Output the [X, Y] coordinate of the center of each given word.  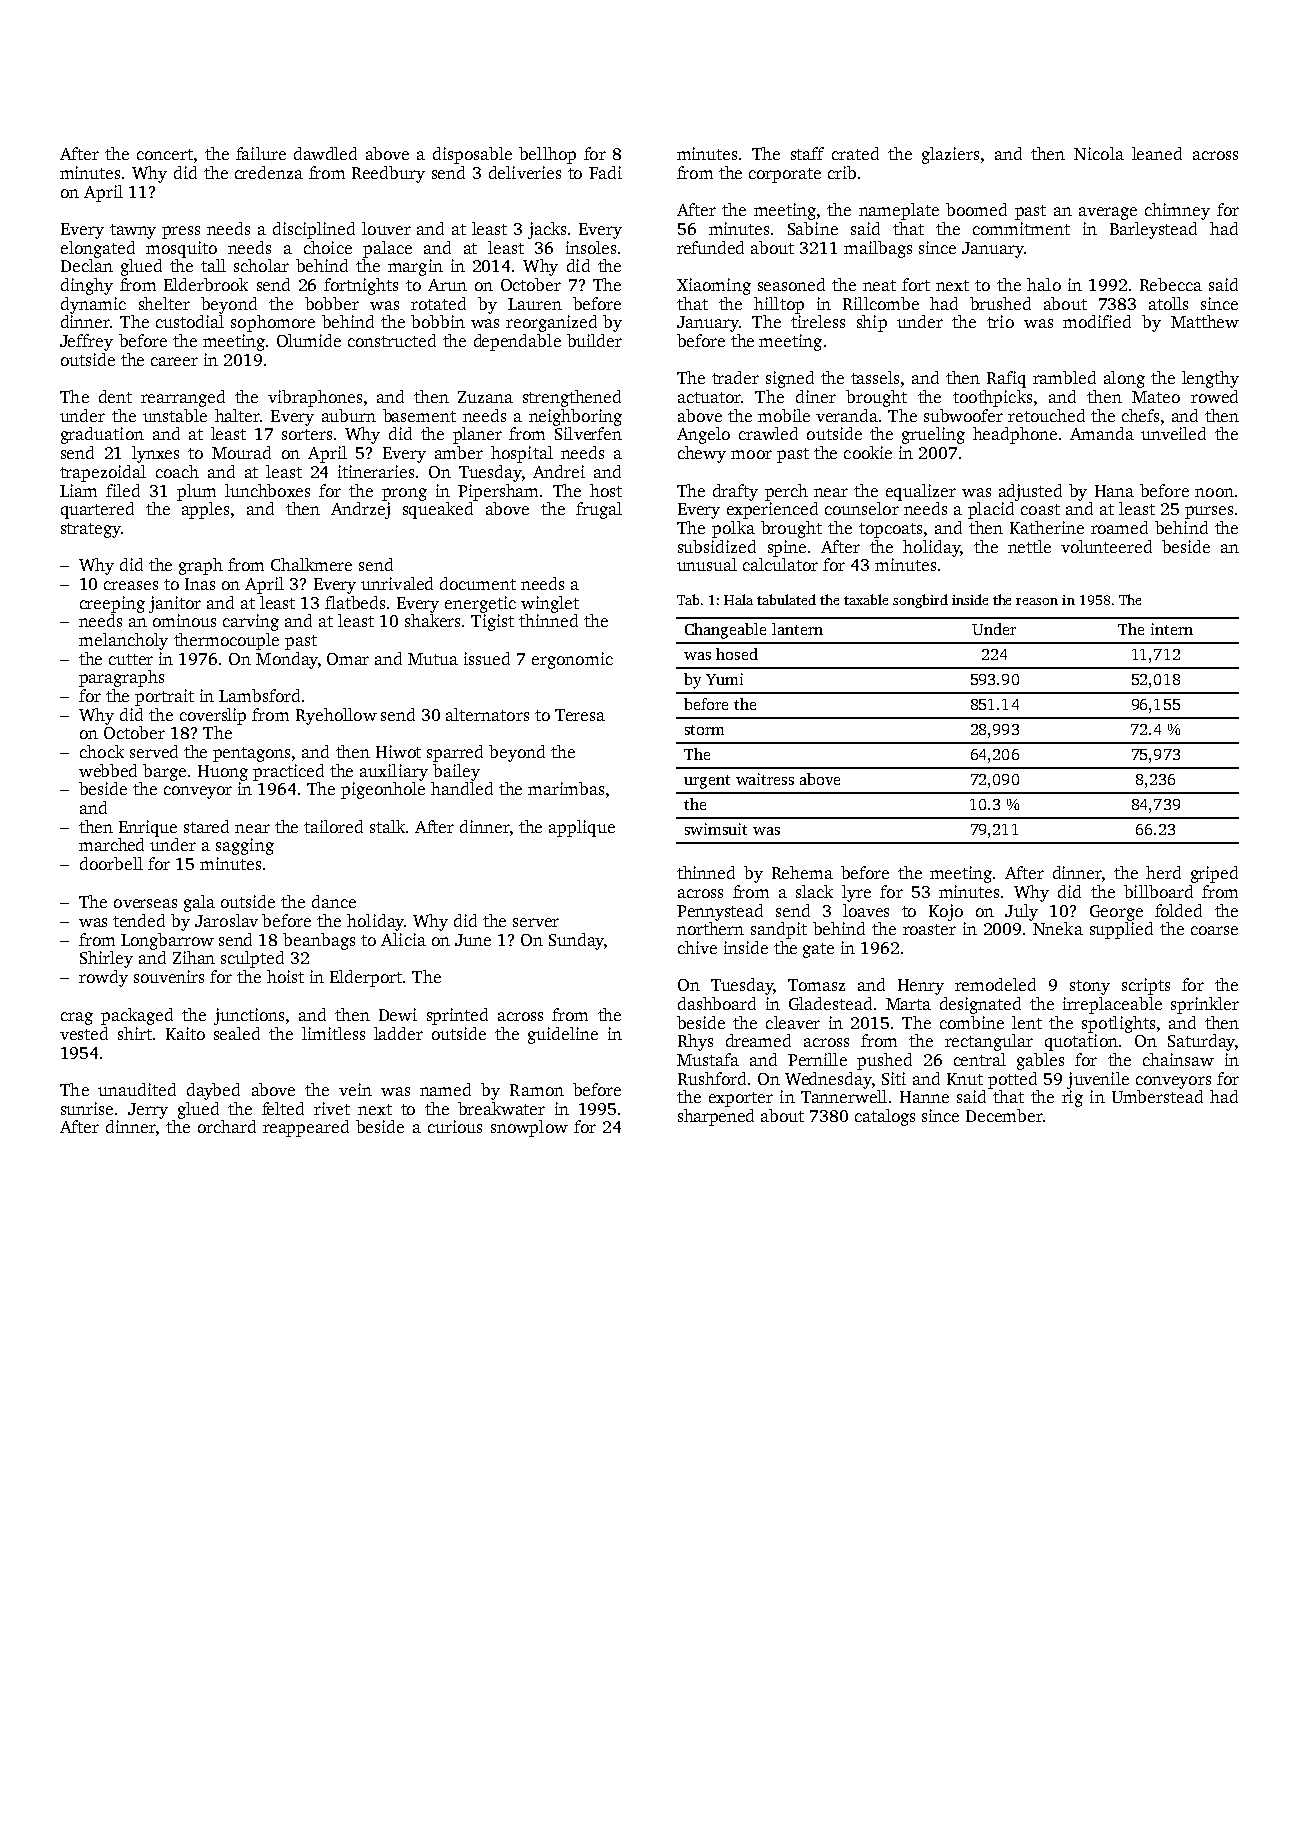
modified [1097, 321]
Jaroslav [226, 920]
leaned [1157, 153]
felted [283, 1108]
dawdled [325, 153]
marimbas [566, 788]
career [174, 361]
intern [1172, 629]
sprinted [457, 1016]
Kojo [946, 912]
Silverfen [588, 433]
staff [807, 153]
